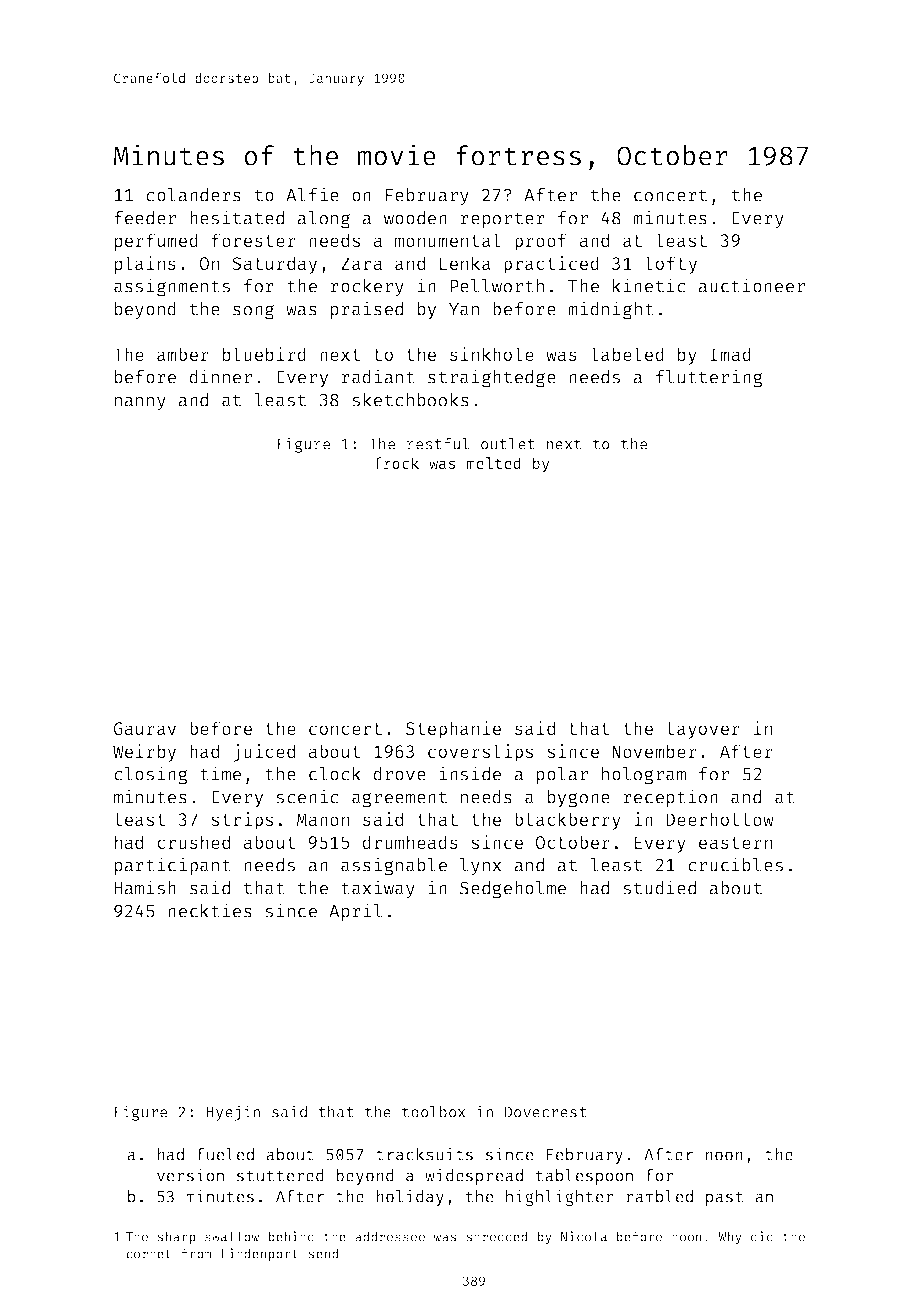 The image size is (924, 1314). What do you see at coordinates (145, 728) in the document?
I see `Gaurav` at bounding box center [145, 728].
